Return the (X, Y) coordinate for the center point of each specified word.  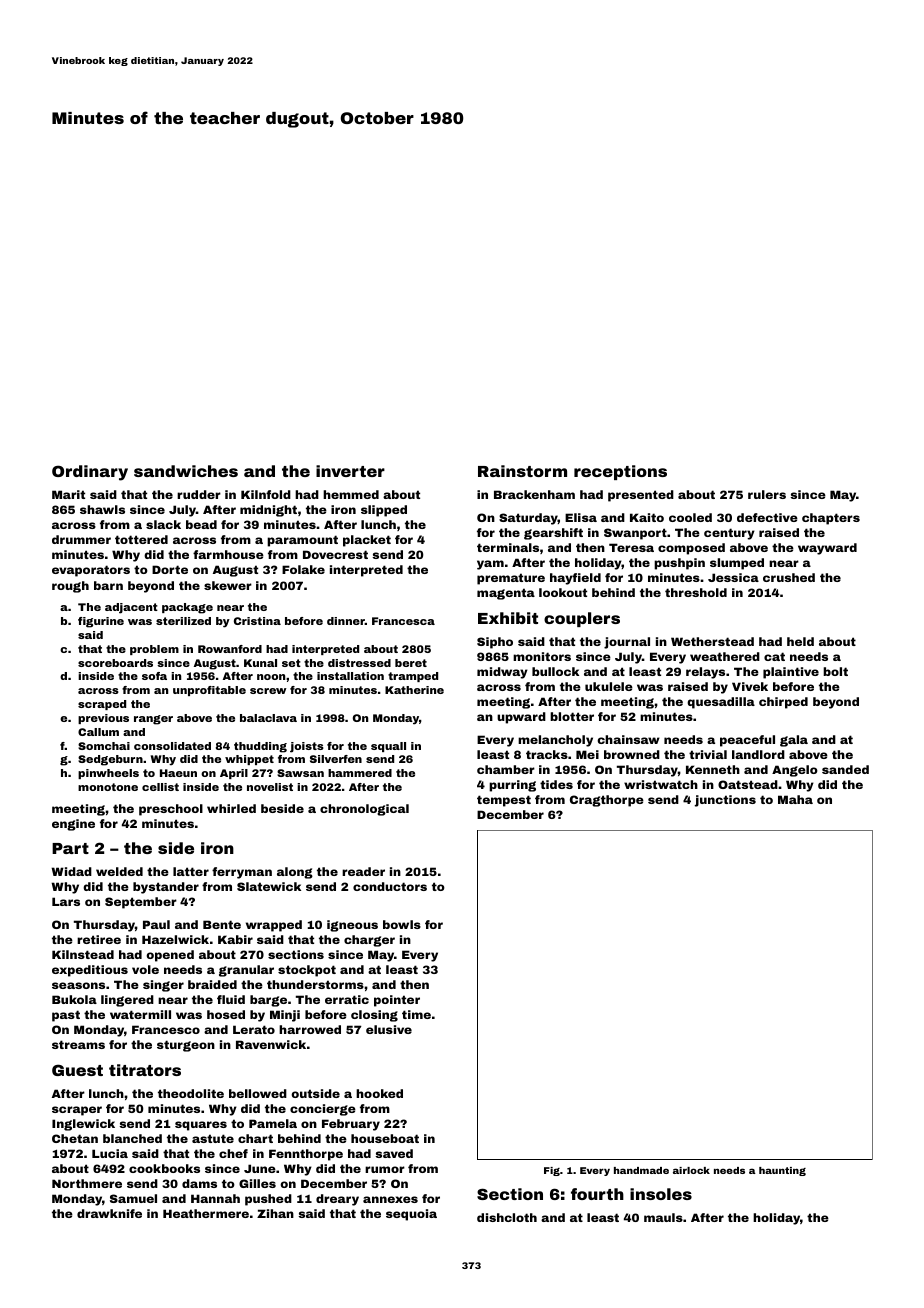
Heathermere (206, 1213)
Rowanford (230, 649)
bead (201, 524)
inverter (350, 471)
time (416, 1014)
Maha (795, 799)
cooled (690, 517)
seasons (78, 985)
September (141, 903)
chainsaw (628, 739)
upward (521, 718)
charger (369, 941)
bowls (402, 924)
